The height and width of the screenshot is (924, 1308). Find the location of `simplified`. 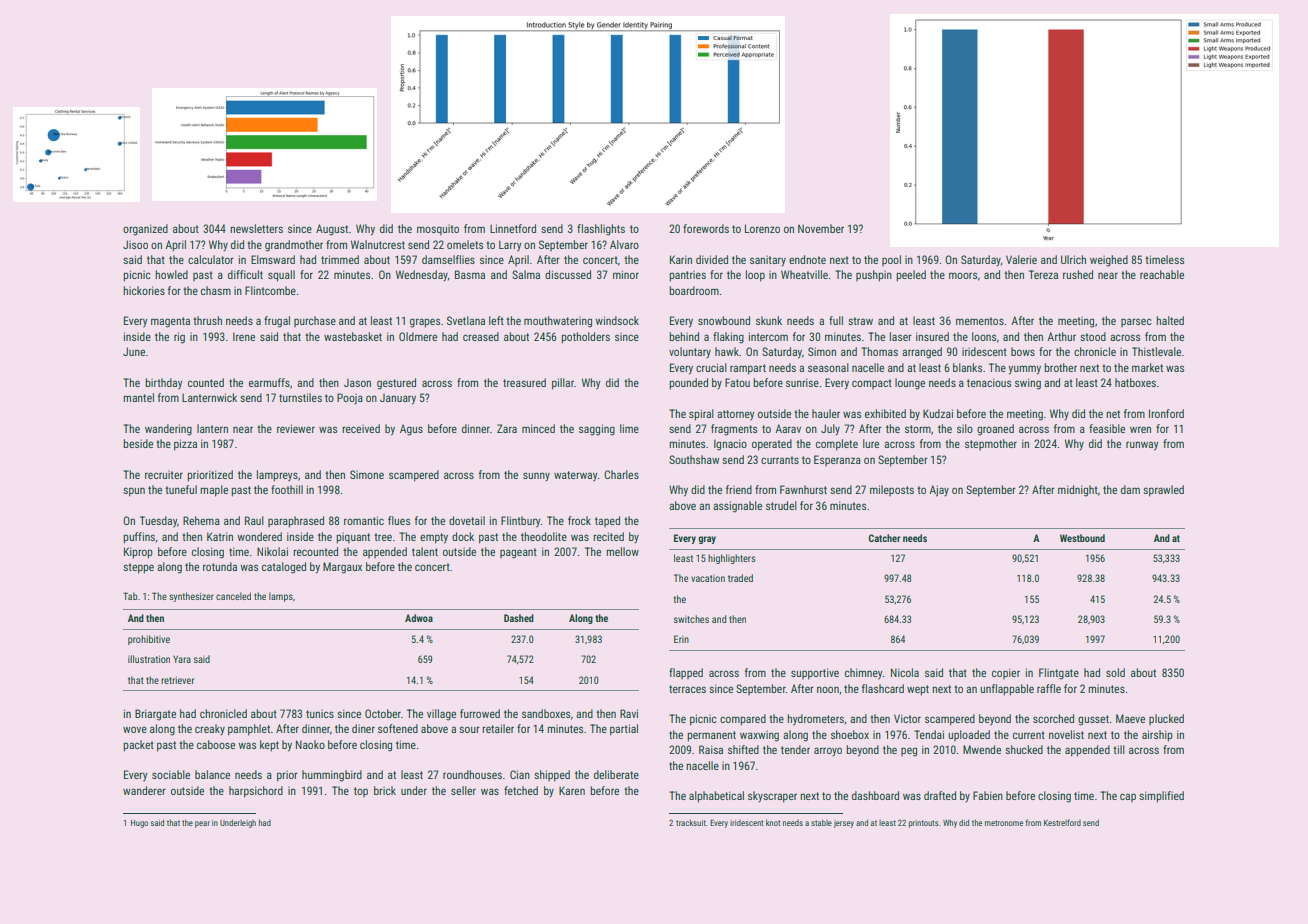

simplified is located at coordinates (1161, 797).
